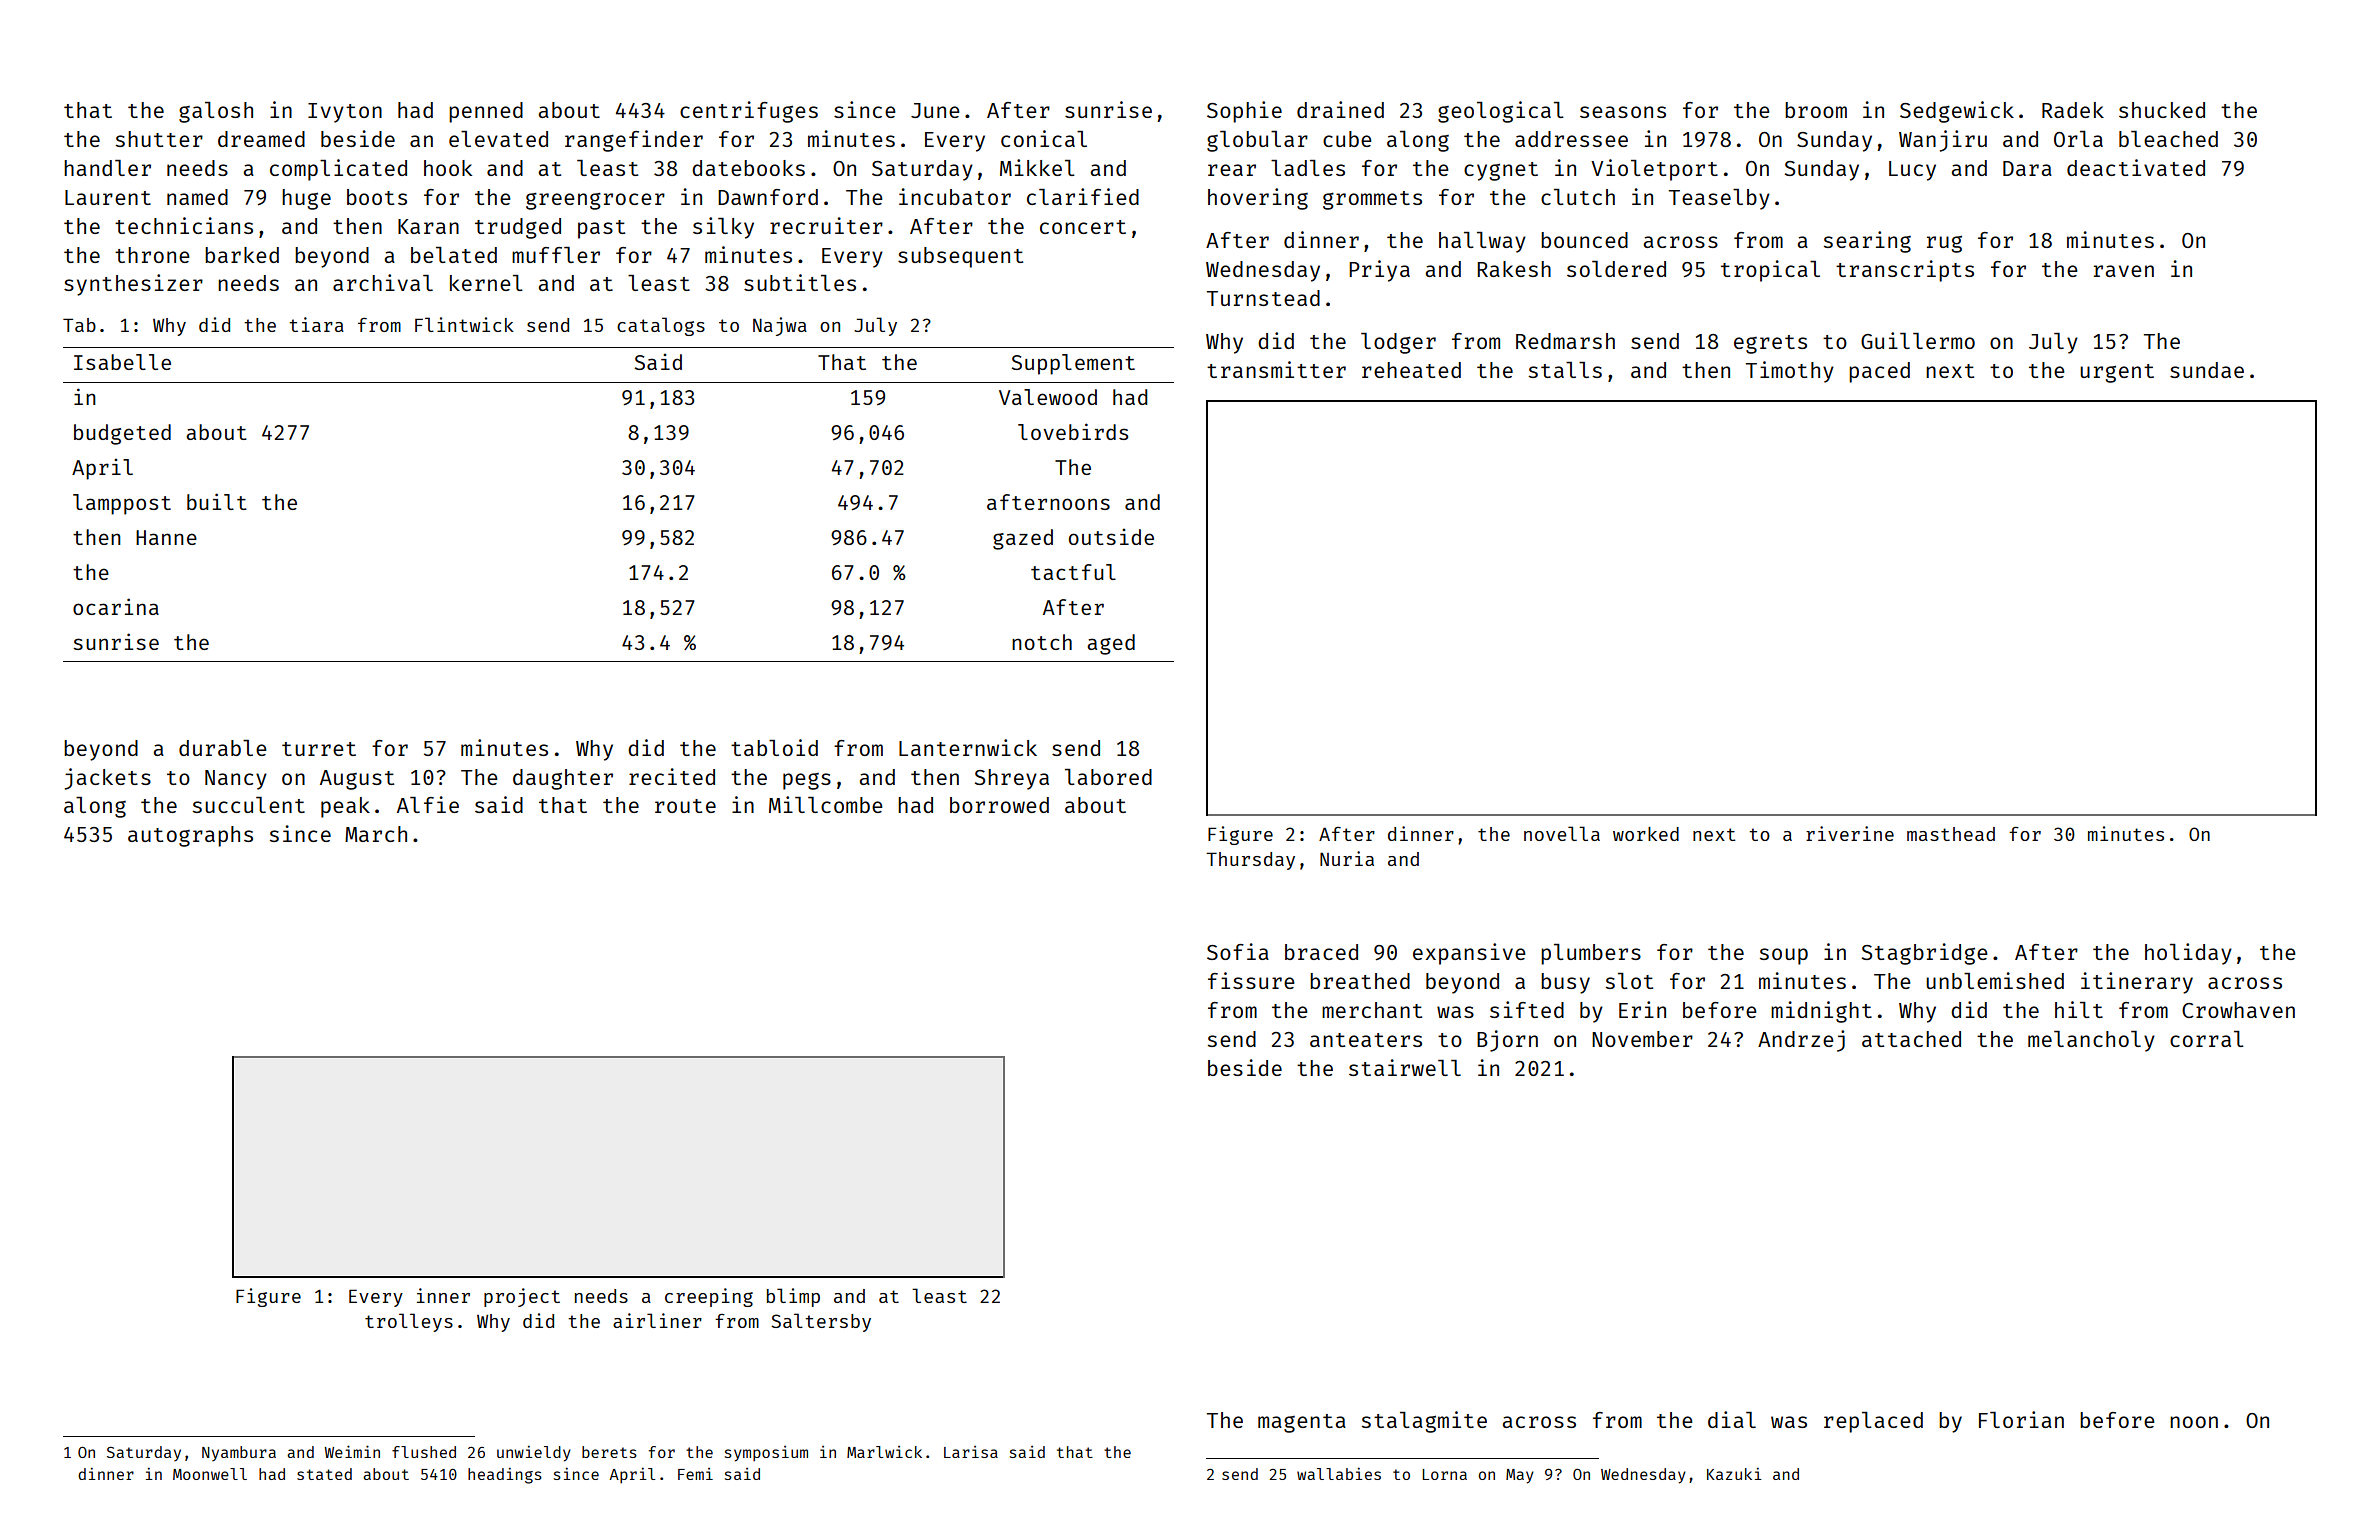  I want to click on unblemished, so click(1995, 980).
